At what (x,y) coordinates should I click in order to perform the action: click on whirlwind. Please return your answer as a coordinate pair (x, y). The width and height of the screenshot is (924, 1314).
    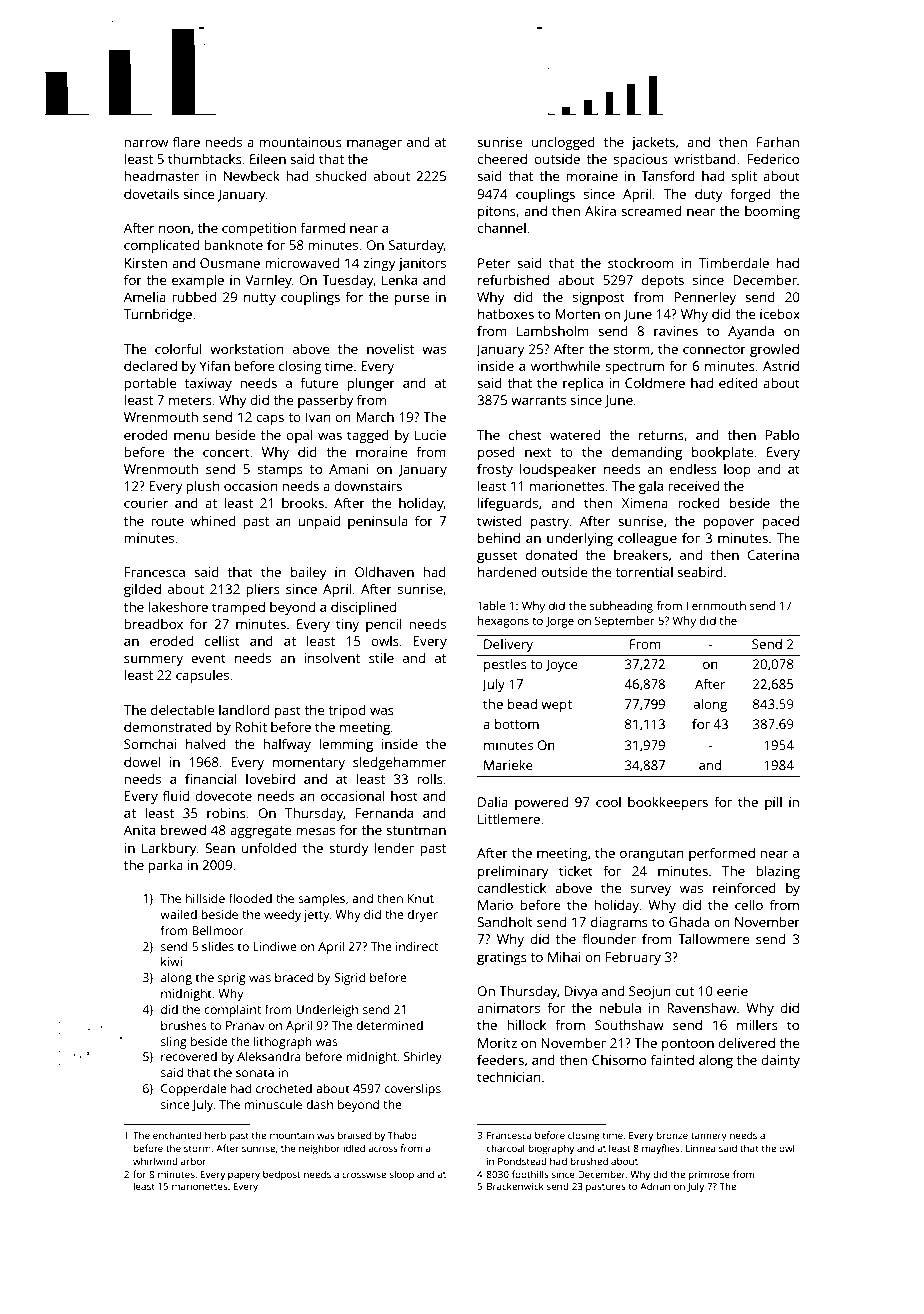
    Looking at the image, I should click on (155, 1161).
